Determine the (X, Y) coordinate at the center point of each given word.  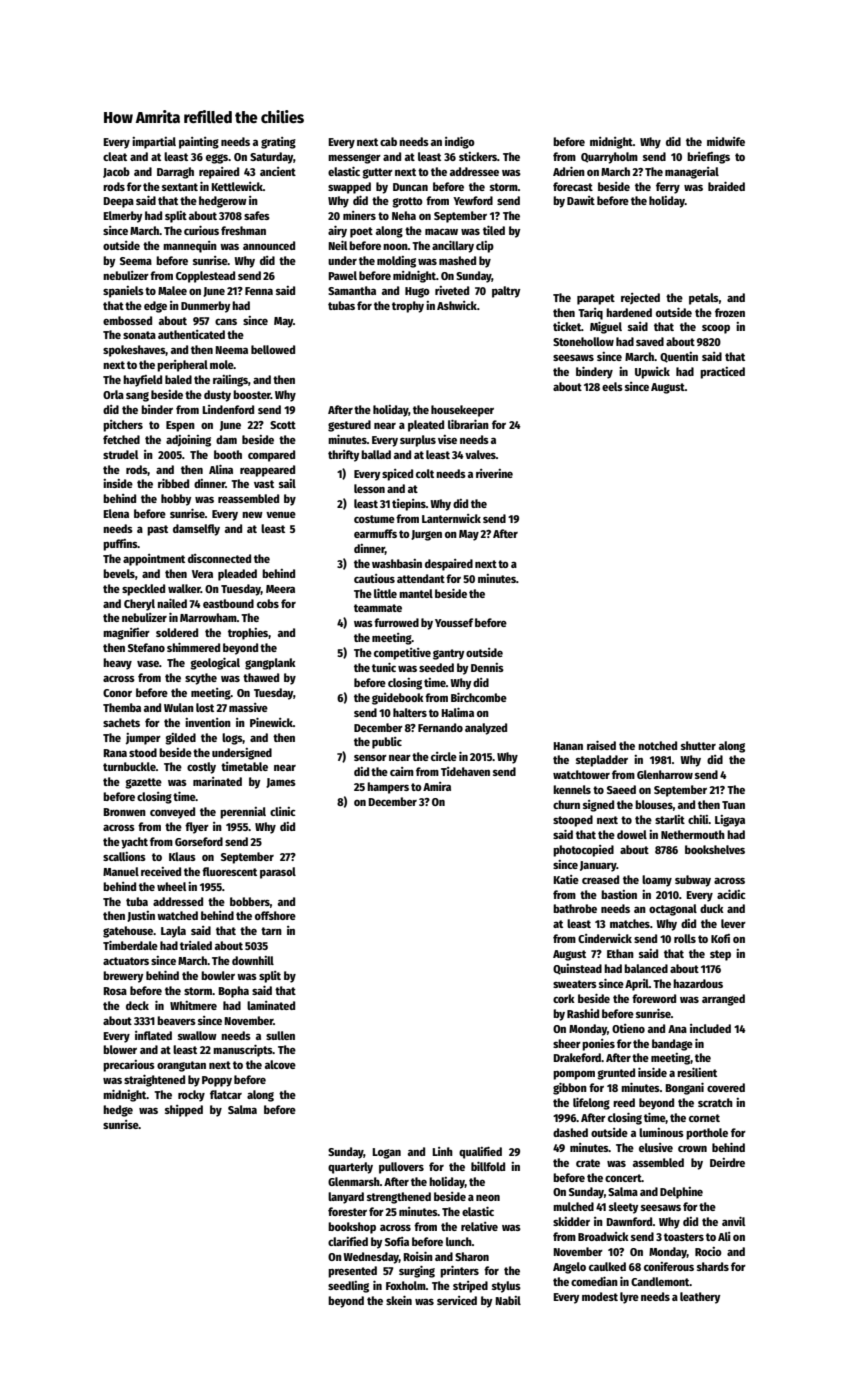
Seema (136, 261)
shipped (184, 1111)
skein (399, 1300)
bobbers (250, 901)
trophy (408, 307)
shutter (698, 745)
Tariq (590, 314)
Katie (566, 879)
